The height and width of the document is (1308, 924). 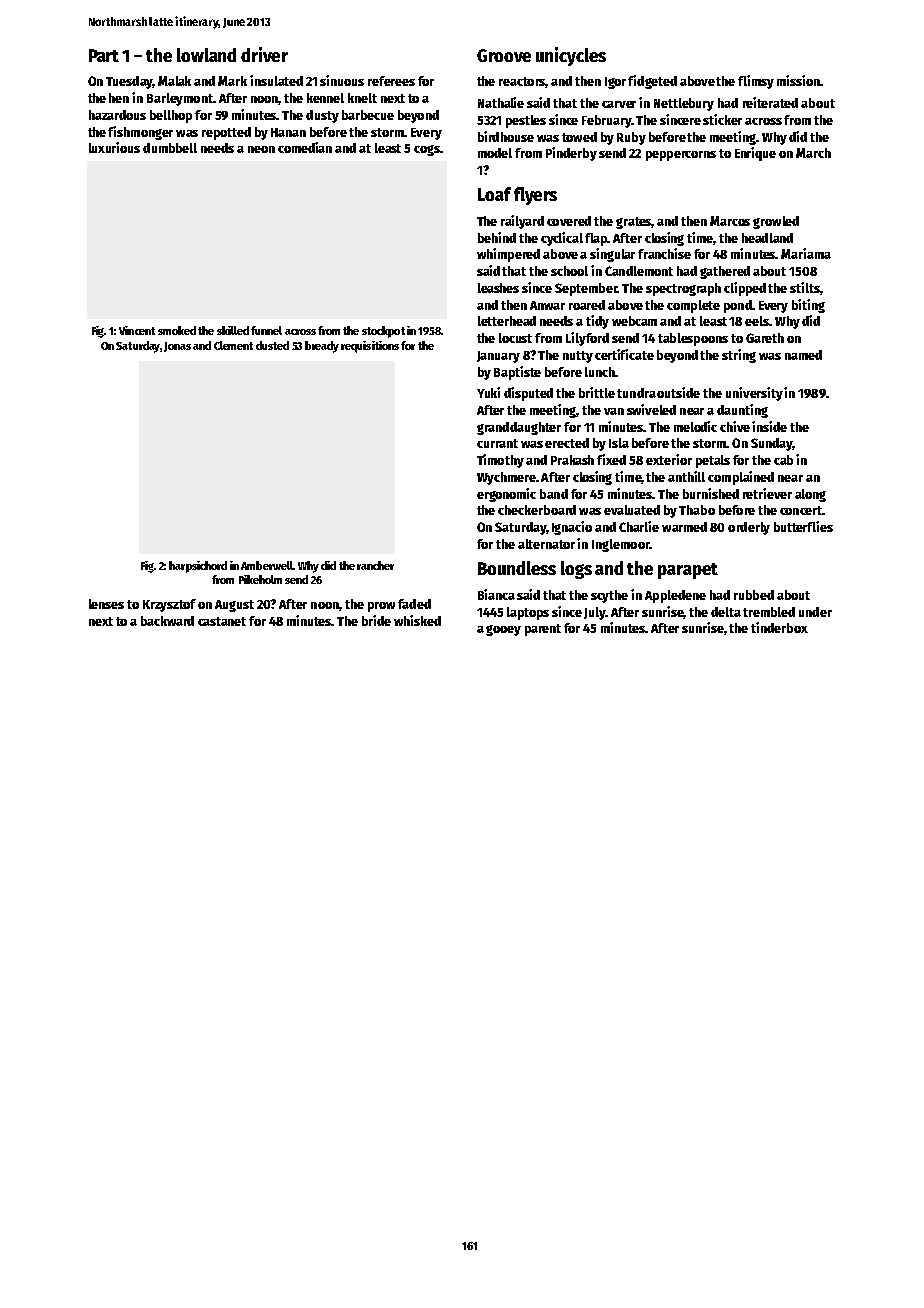 I want to click on tablespoons, so click(x=693, y=339).
